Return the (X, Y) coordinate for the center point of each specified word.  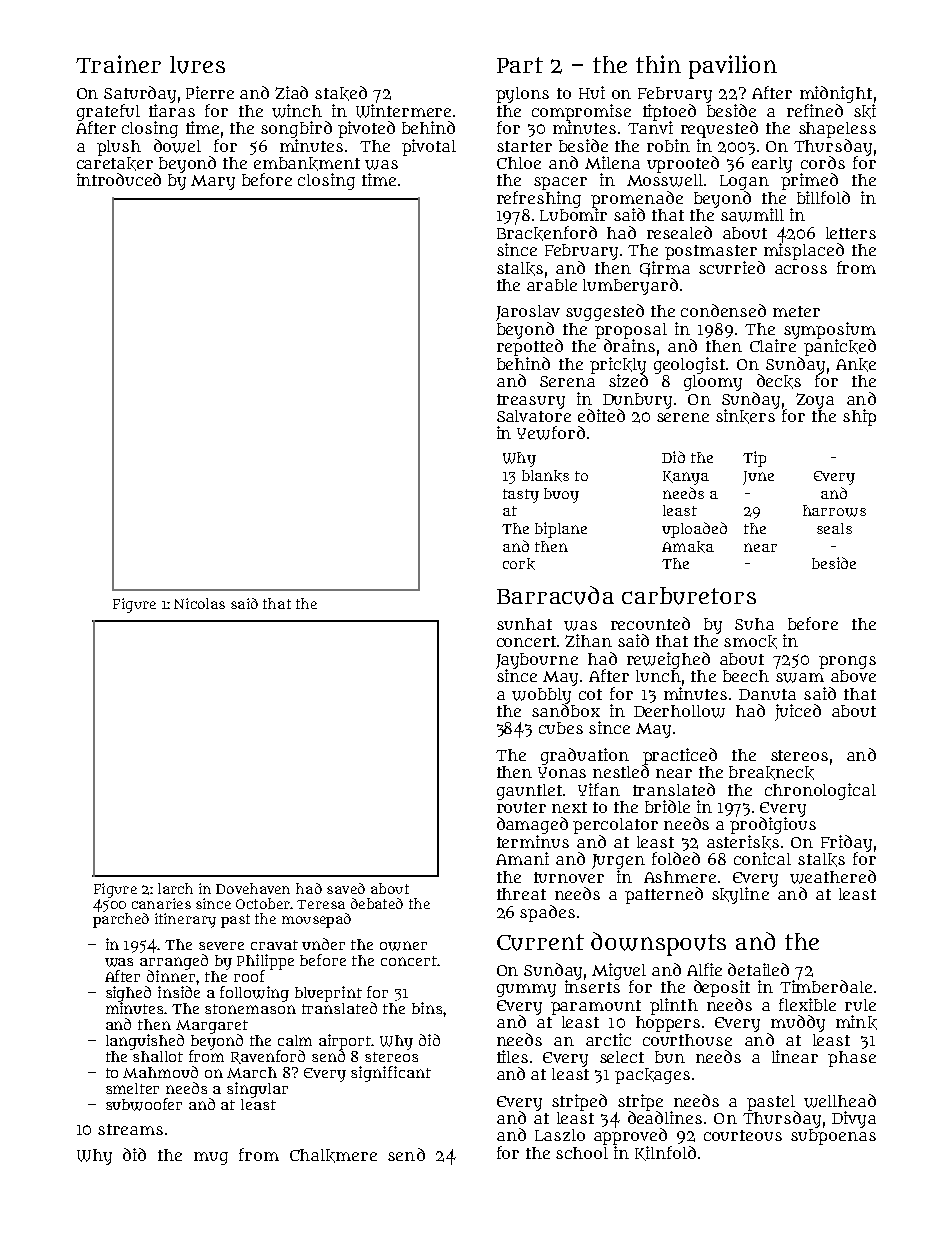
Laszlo (560, 1135)
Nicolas (199, 603)
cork (519, 564)
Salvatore (534, 416)
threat (521, 894)
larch (175, 888)
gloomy (713, 383)
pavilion (733, 67)
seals (834, 528)
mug (211, 1158)
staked (341, 93)
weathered (833, 877)
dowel (177, 146)
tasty (521, 496)
